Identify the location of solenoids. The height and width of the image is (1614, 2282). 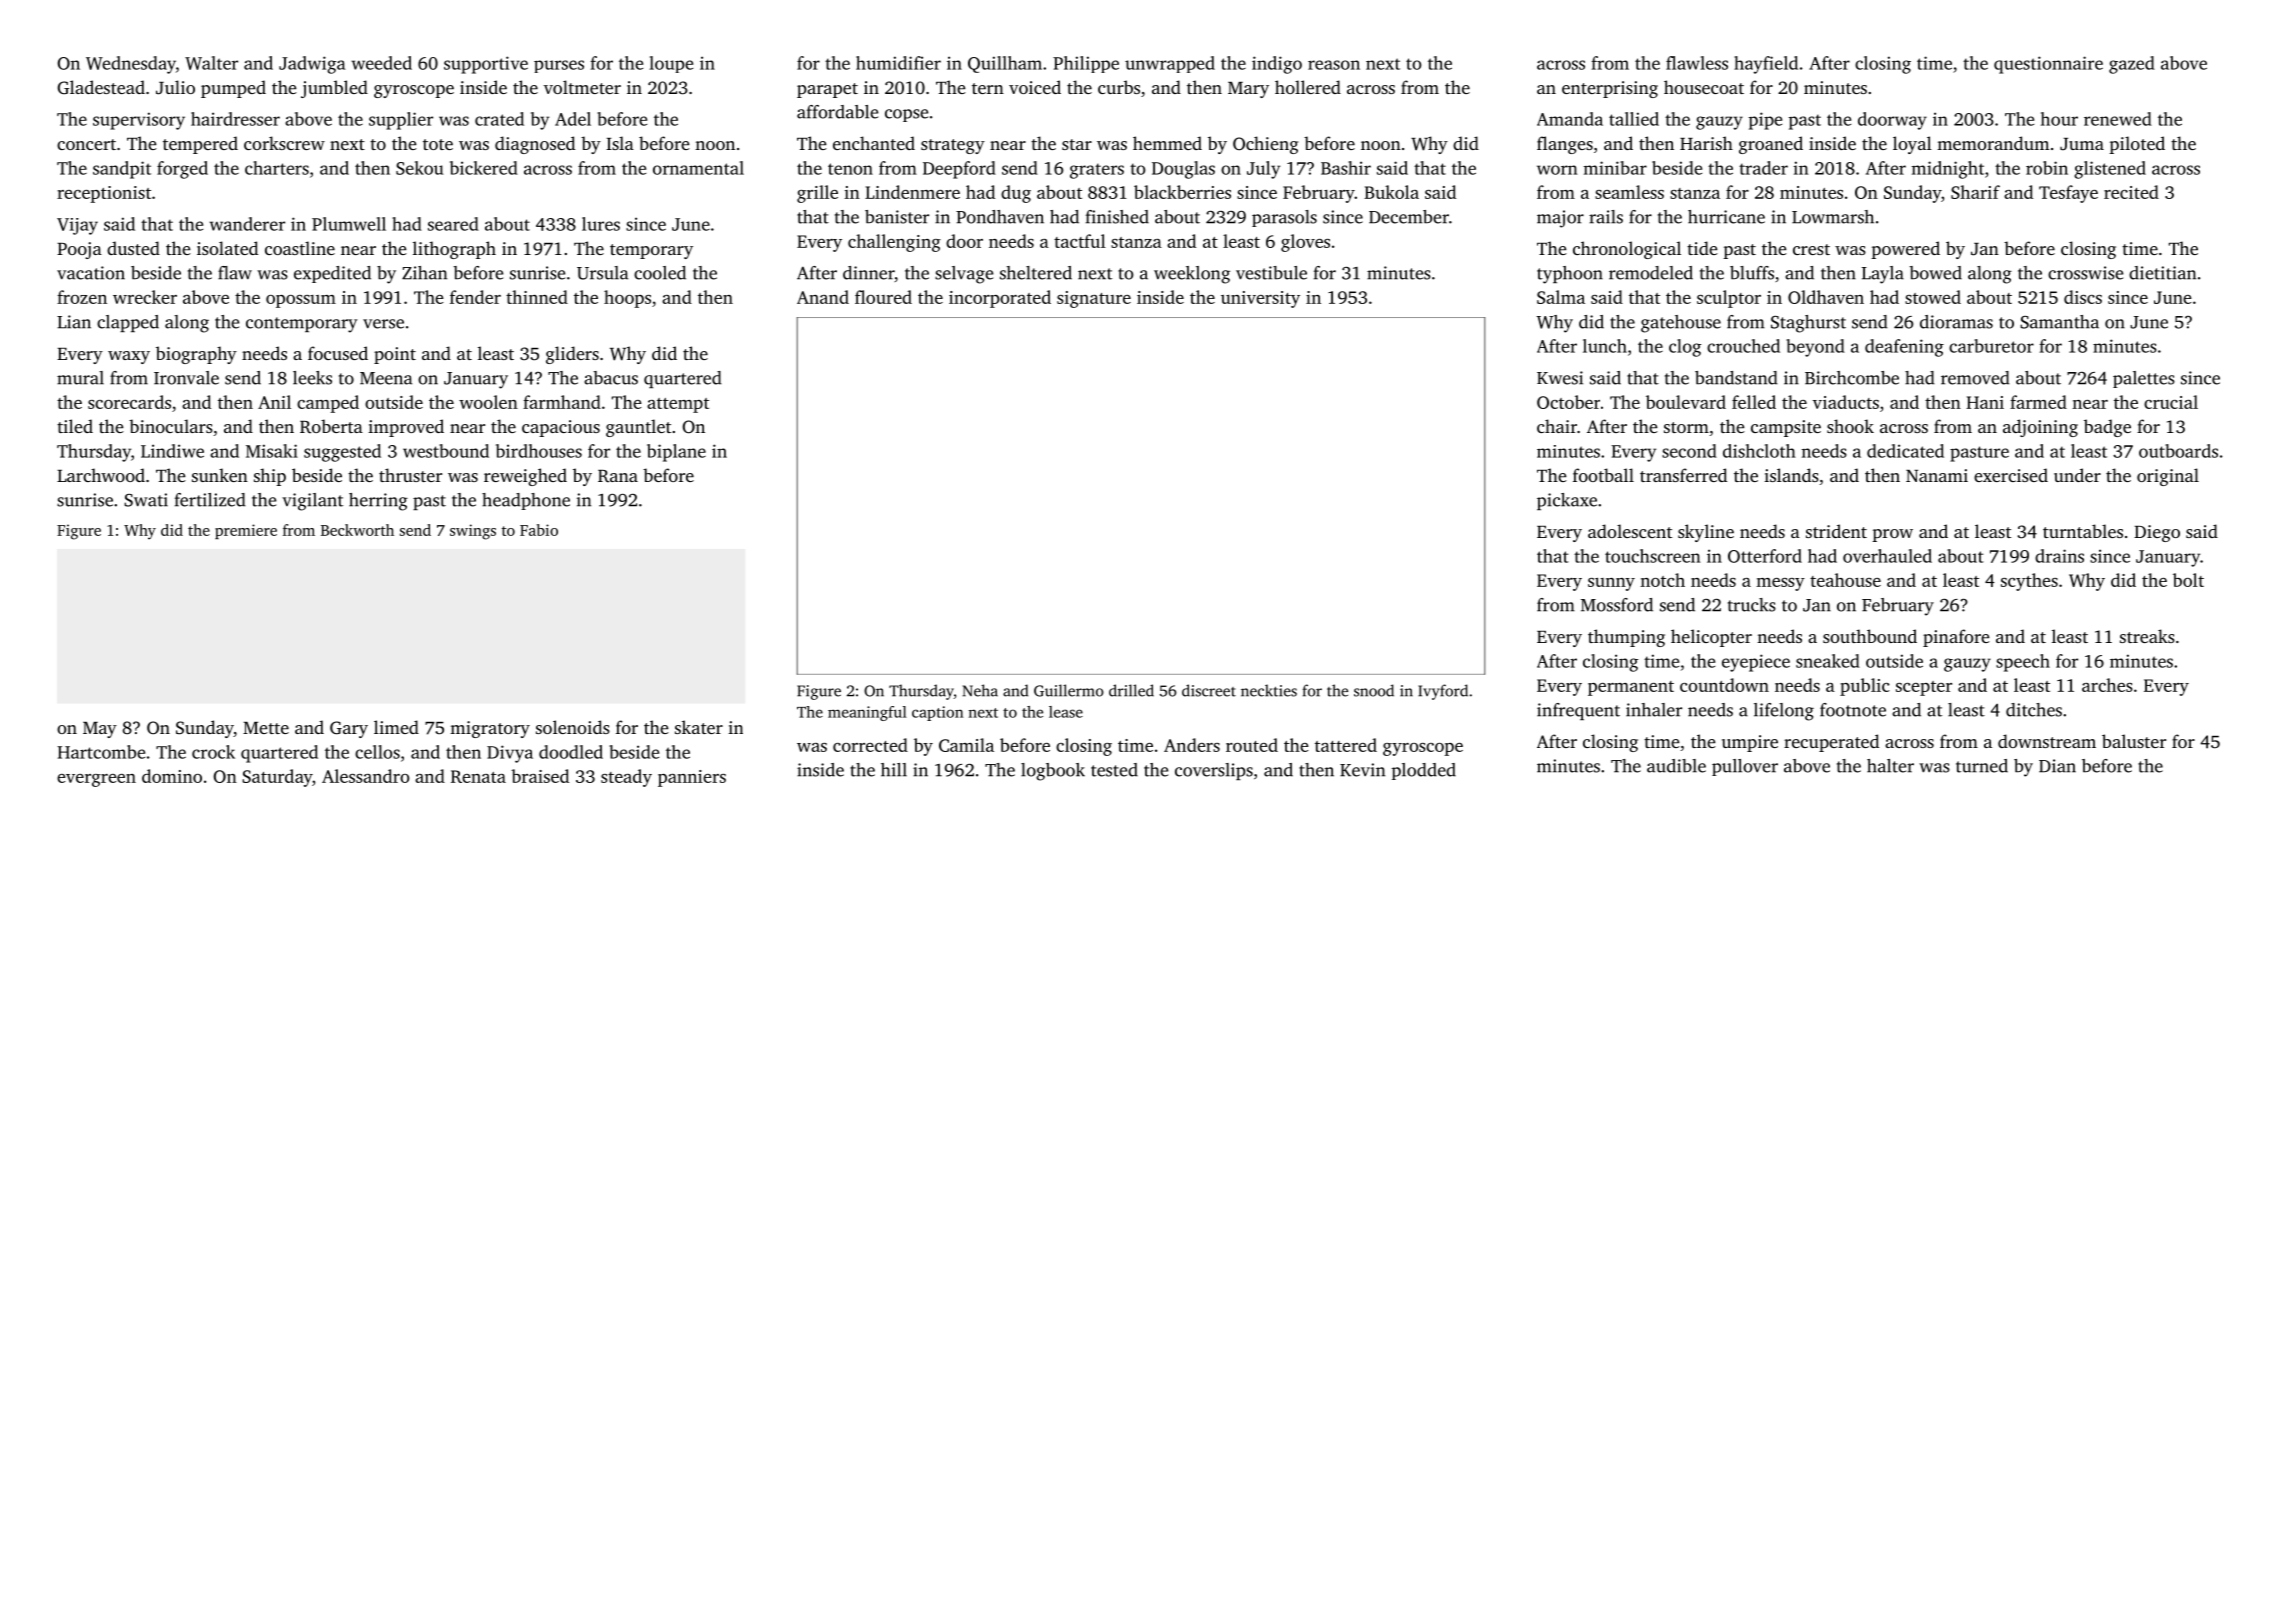
(573, 727).
